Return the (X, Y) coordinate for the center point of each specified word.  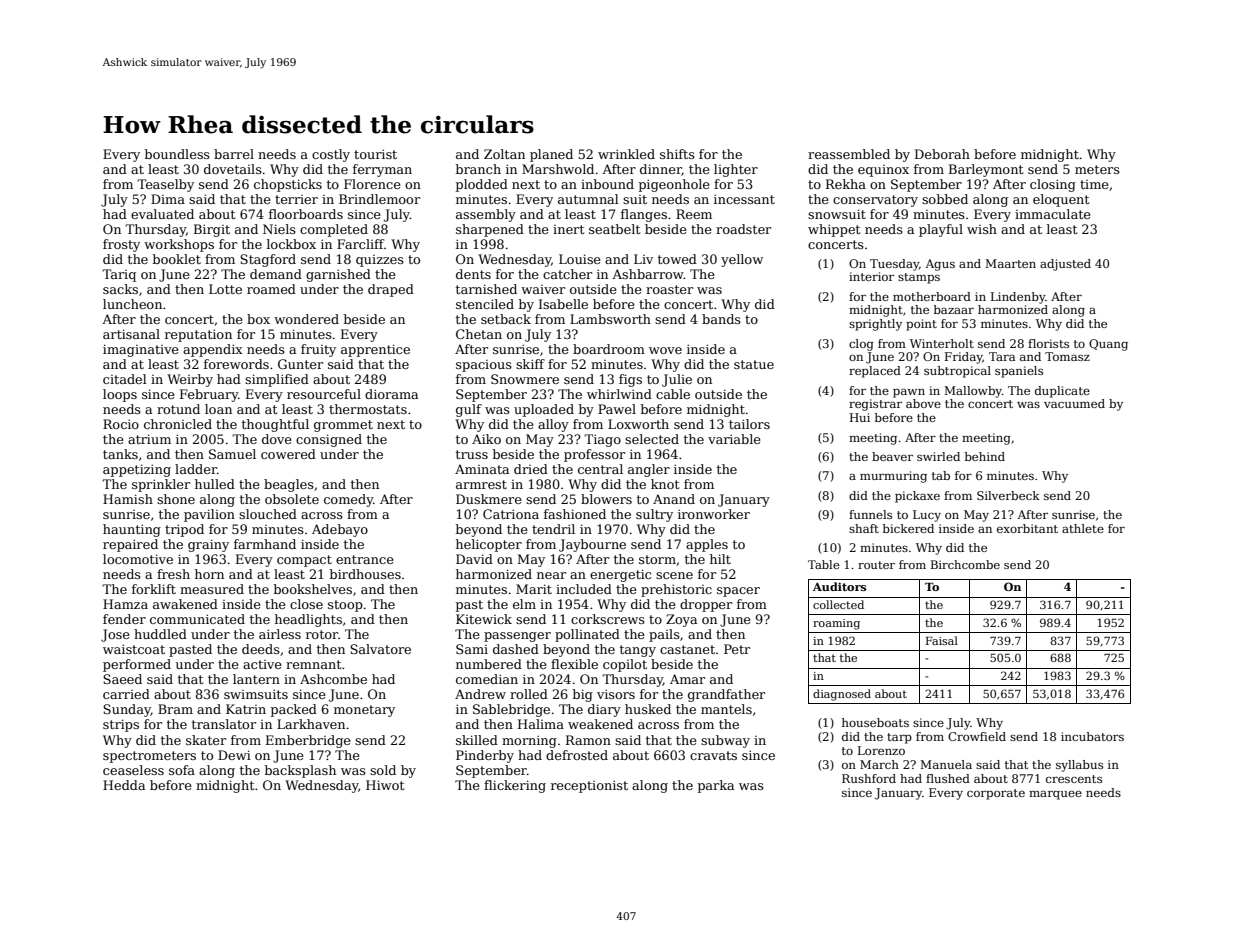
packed (294, 710)
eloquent (1061, 200)
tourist (375, 154)
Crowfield (977, 736)
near (551, 575)
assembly (486, 215)
